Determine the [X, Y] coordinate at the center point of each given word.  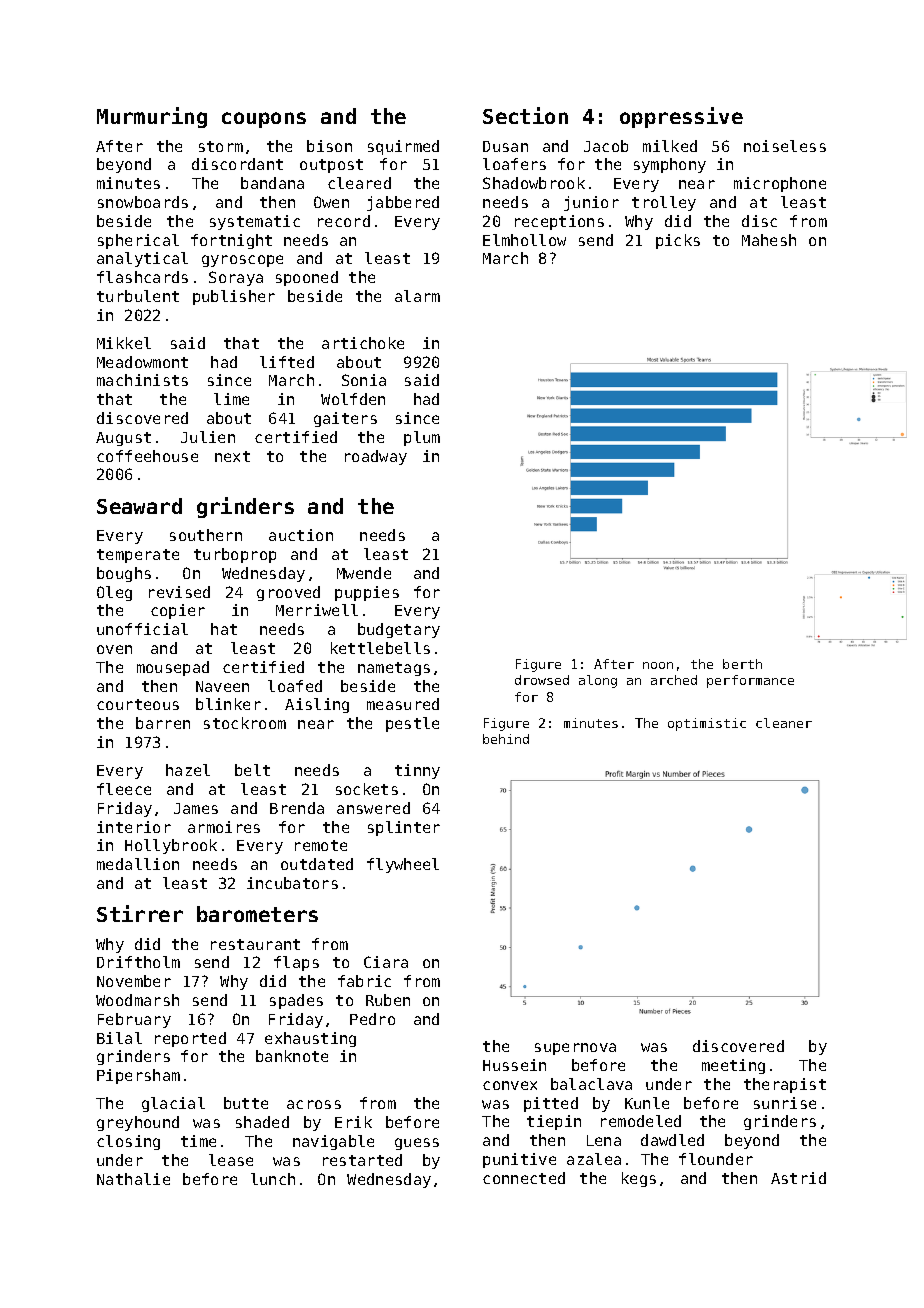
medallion [138, 864]
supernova [575, 1049]
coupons [264, 120]
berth [742, 664]
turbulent [138, 296]
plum [422, 438]
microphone [780, 184]
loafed [295, 686]
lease [231, 1160]
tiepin [554, 1122]
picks [678, 241]
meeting [733, 1066]
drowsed [542, 680]
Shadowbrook [534, 183]
